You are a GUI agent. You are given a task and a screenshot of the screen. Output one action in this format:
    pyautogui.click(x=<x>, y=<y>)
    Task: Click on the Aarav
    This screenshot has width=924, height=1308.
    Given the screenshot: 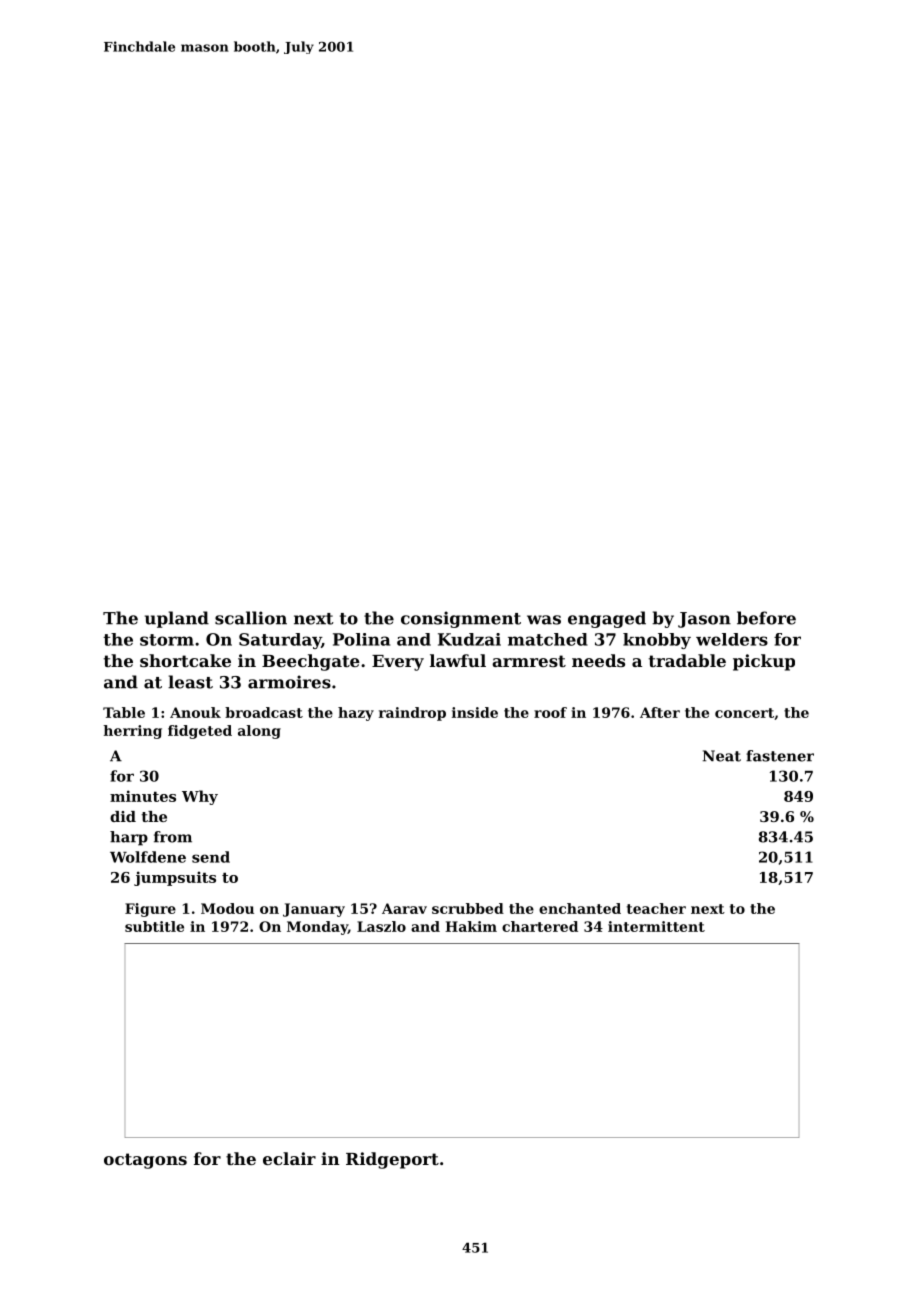 What is the action you would take?
    pyautogui.click(x=404, y=908)
